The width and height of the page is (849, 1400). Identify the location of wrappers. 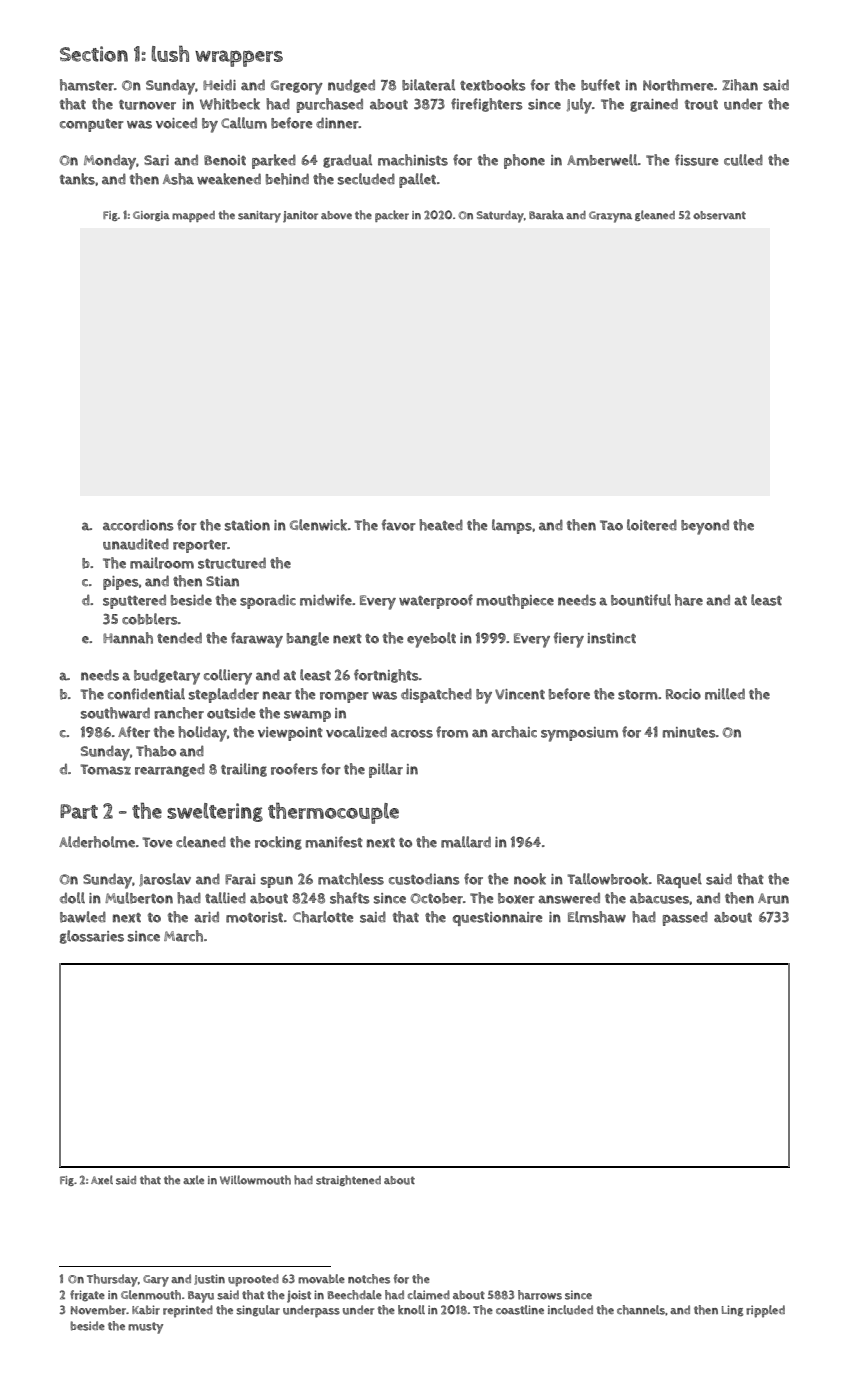
(239, 58).
